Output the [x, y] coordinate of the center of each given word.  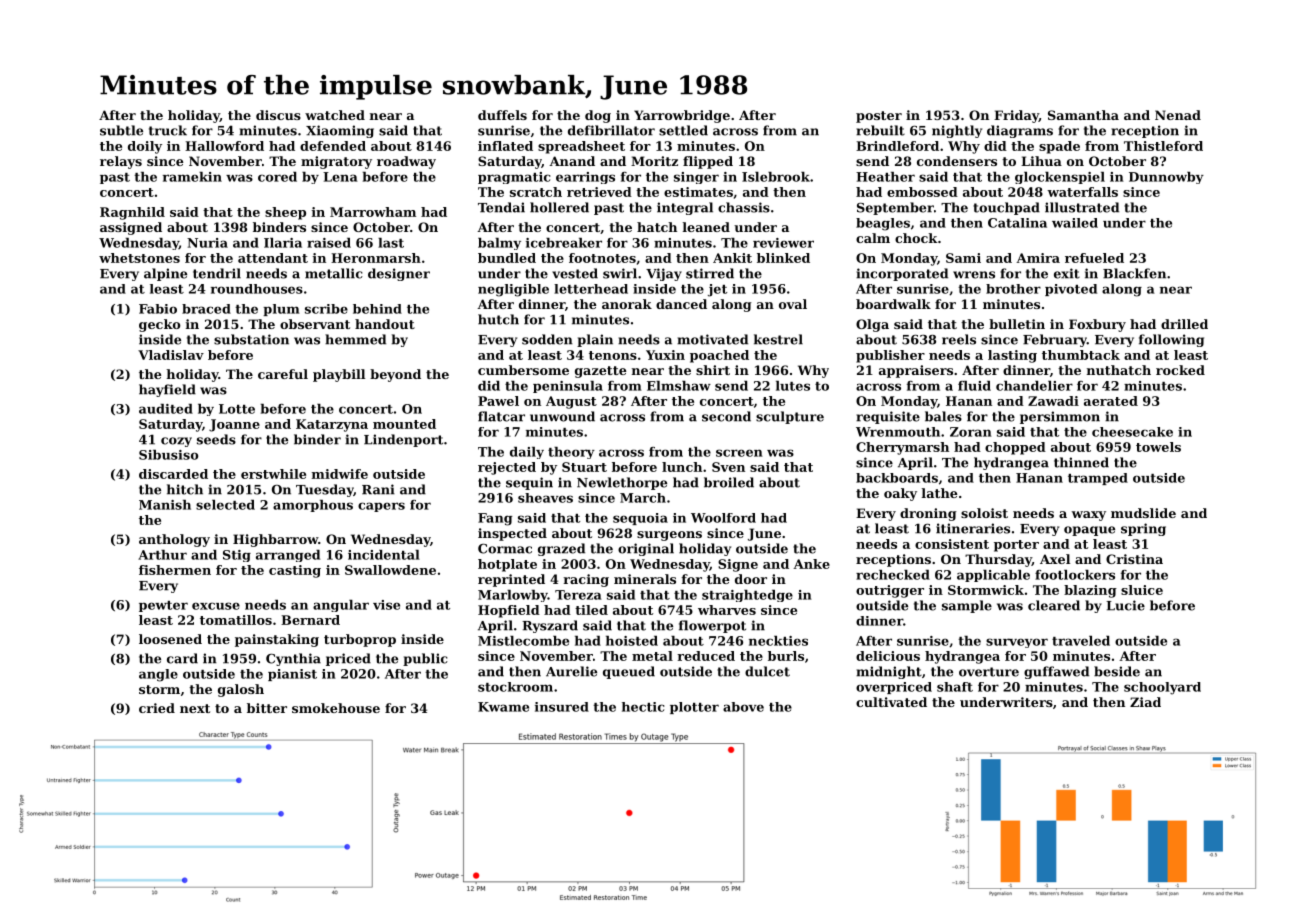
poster [879, 117]
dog [598, 116]
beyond [395, 375]
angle [158, 675]
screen [739, 453]
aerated [1111, 401]
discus [278, 115]
